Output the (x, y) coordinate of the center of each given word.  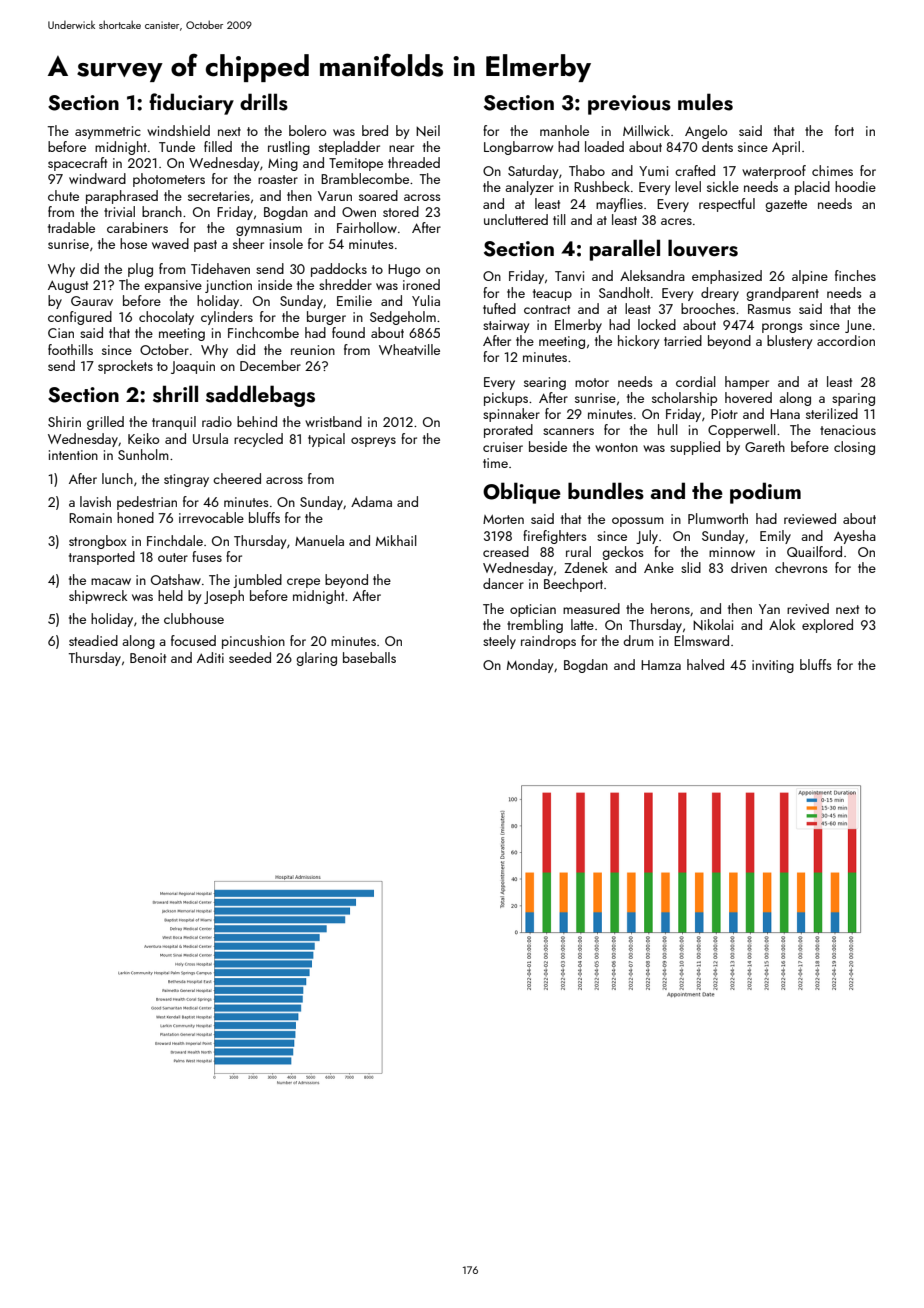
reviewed (810, 518)
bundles (606, 491)
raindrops (548, 642)
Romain (90, 518)
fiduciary (191, 104)
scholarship (684, 399)
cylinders (227, 318)
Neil (428, 130)
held (170, 595)
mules (705, 102)
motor (592, 382)
